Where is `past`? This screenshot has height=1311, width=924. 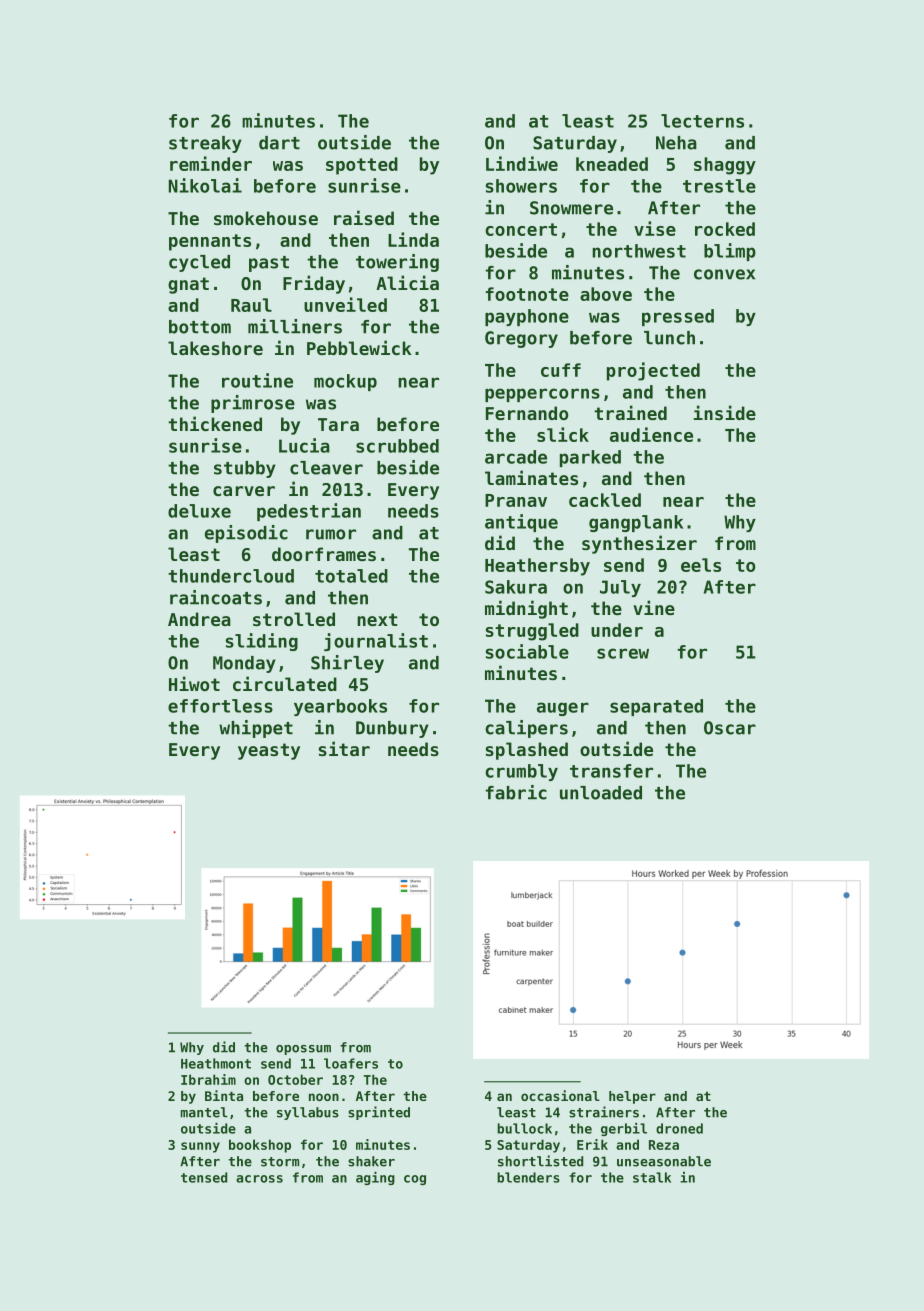
past is located at coordinates (269, 264).
